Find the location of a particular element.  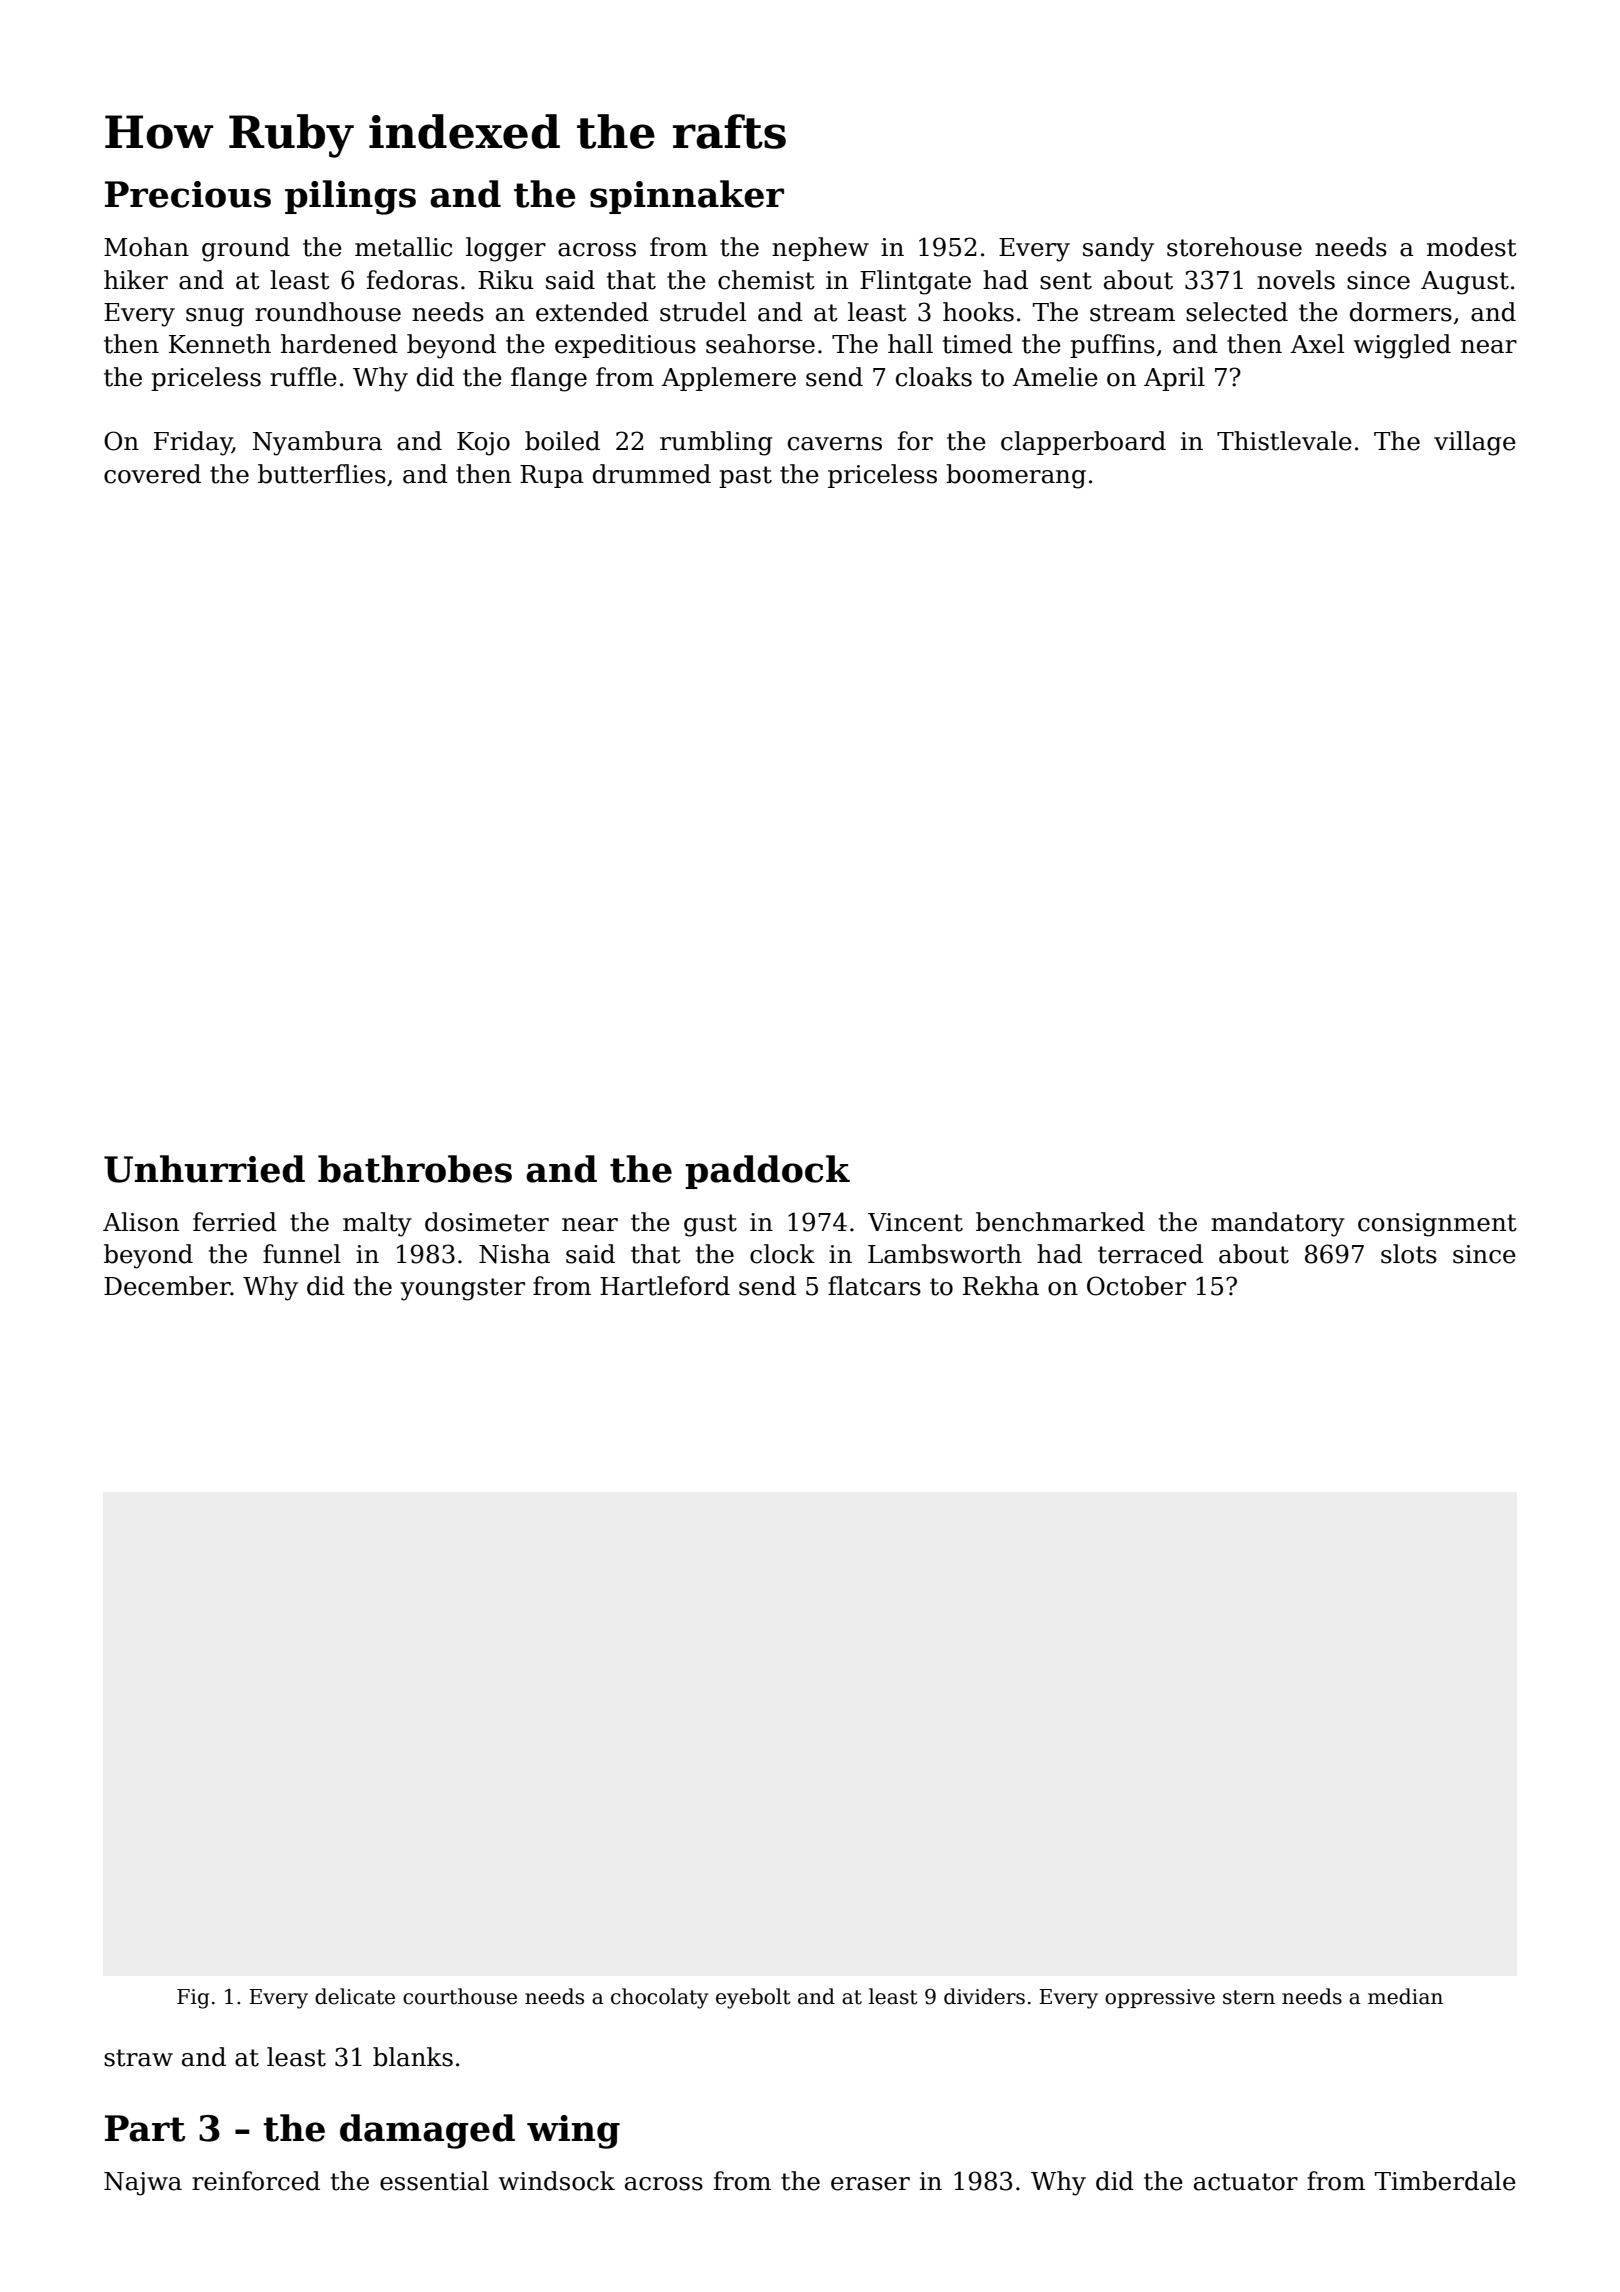

pilings is located at coordinates (350, 197).
